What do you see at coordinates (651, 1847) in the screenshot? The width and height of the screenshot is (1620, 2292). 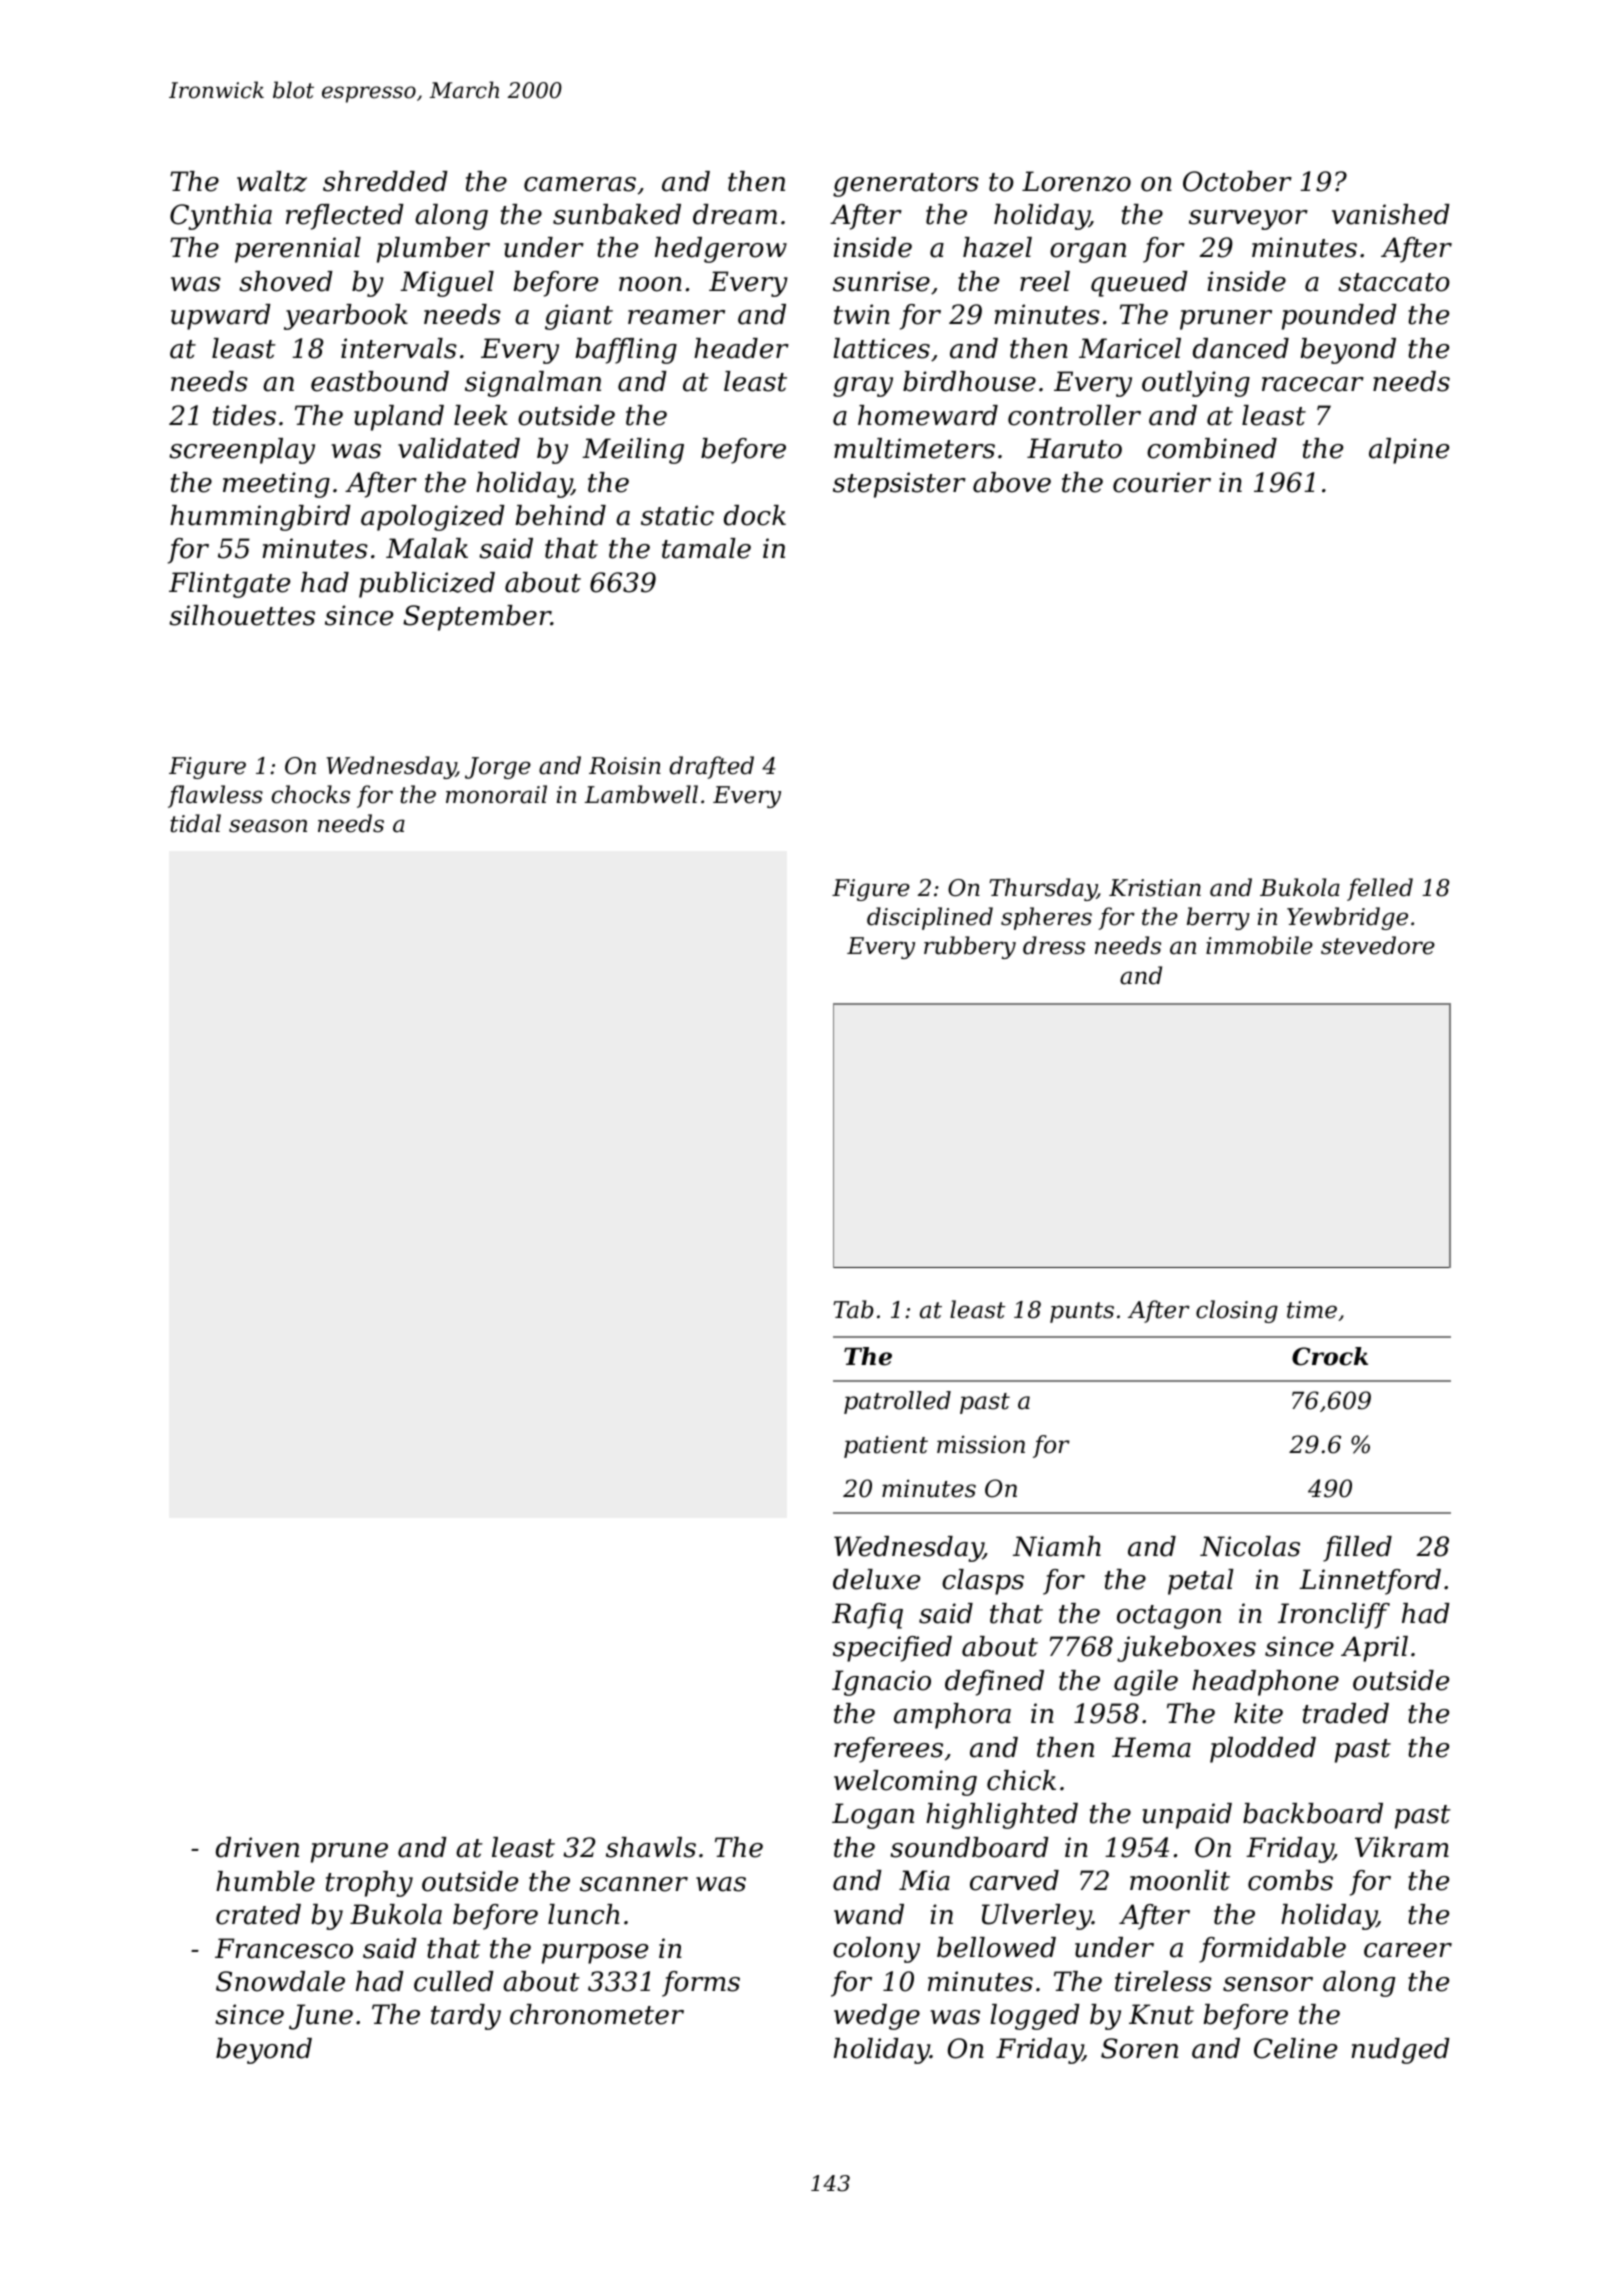 I see `shawls` at bounding box center [651, 1847].
